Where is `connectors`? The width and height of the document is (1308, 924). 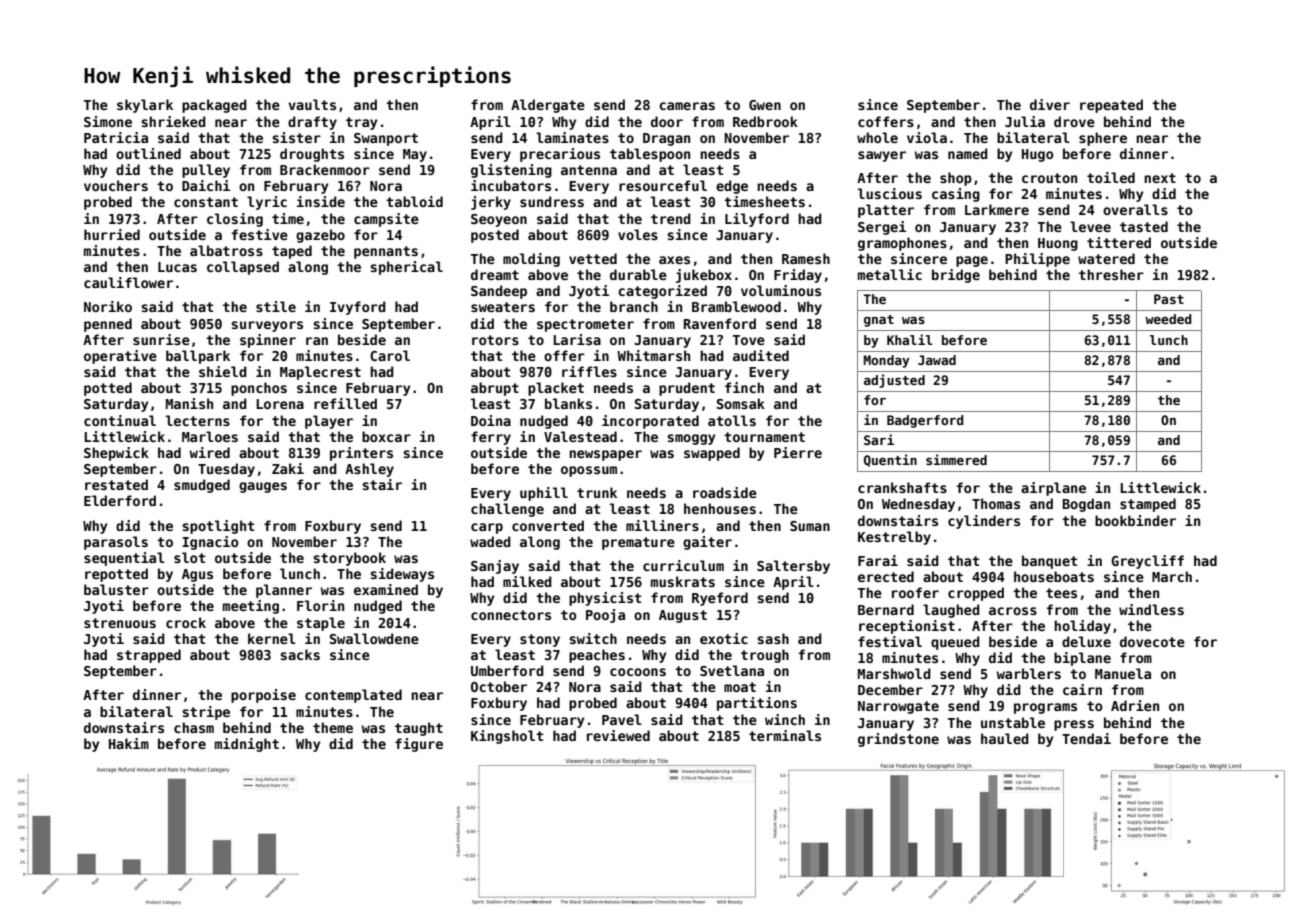
connectors is located at coordinates (511, 615).
